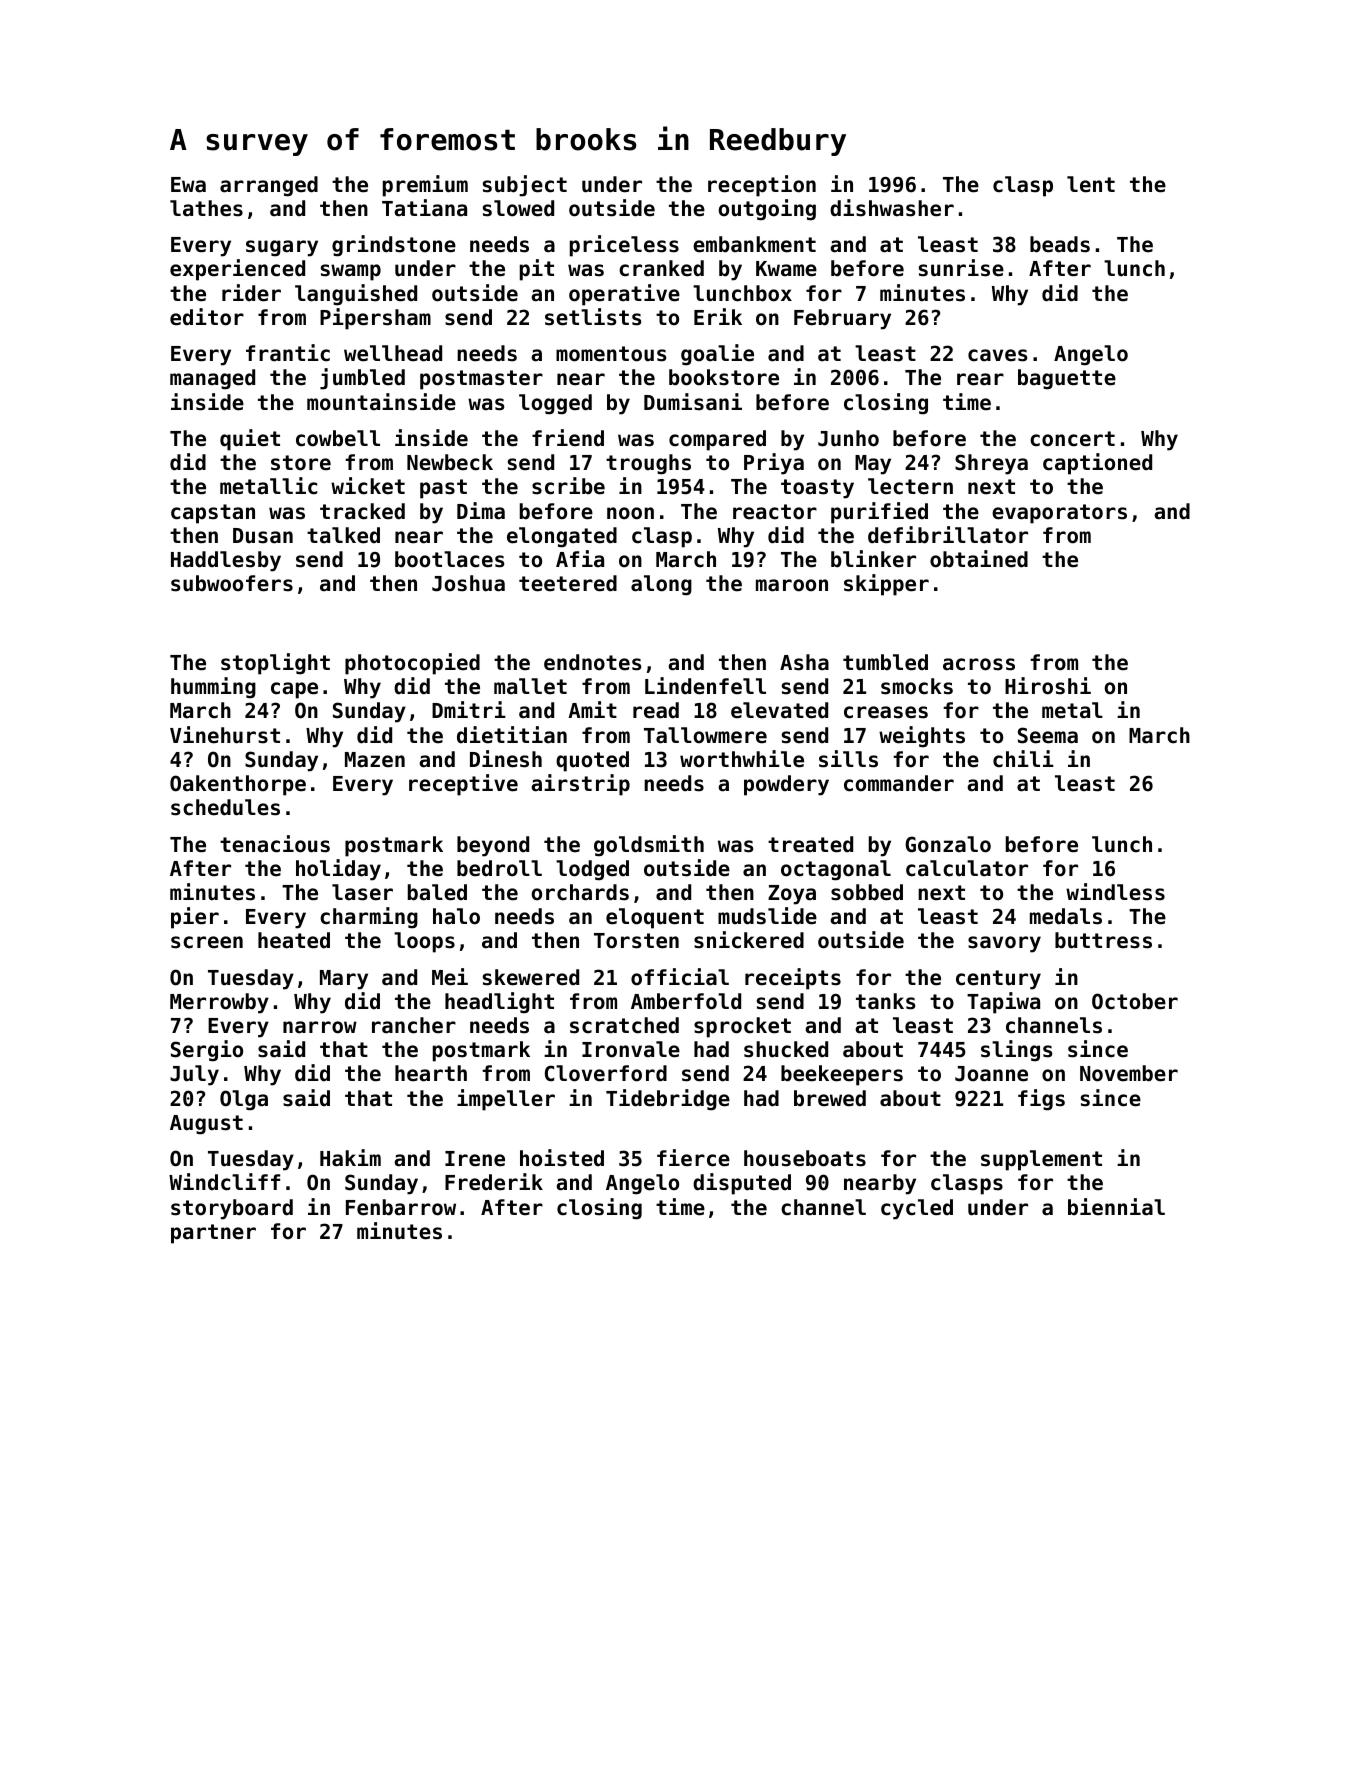 The image size is (1369, 1771). What do you see at coordinates (224, 1182) in the screenshot?
I see `Windcliff` at bounding box center [224, 1182].
